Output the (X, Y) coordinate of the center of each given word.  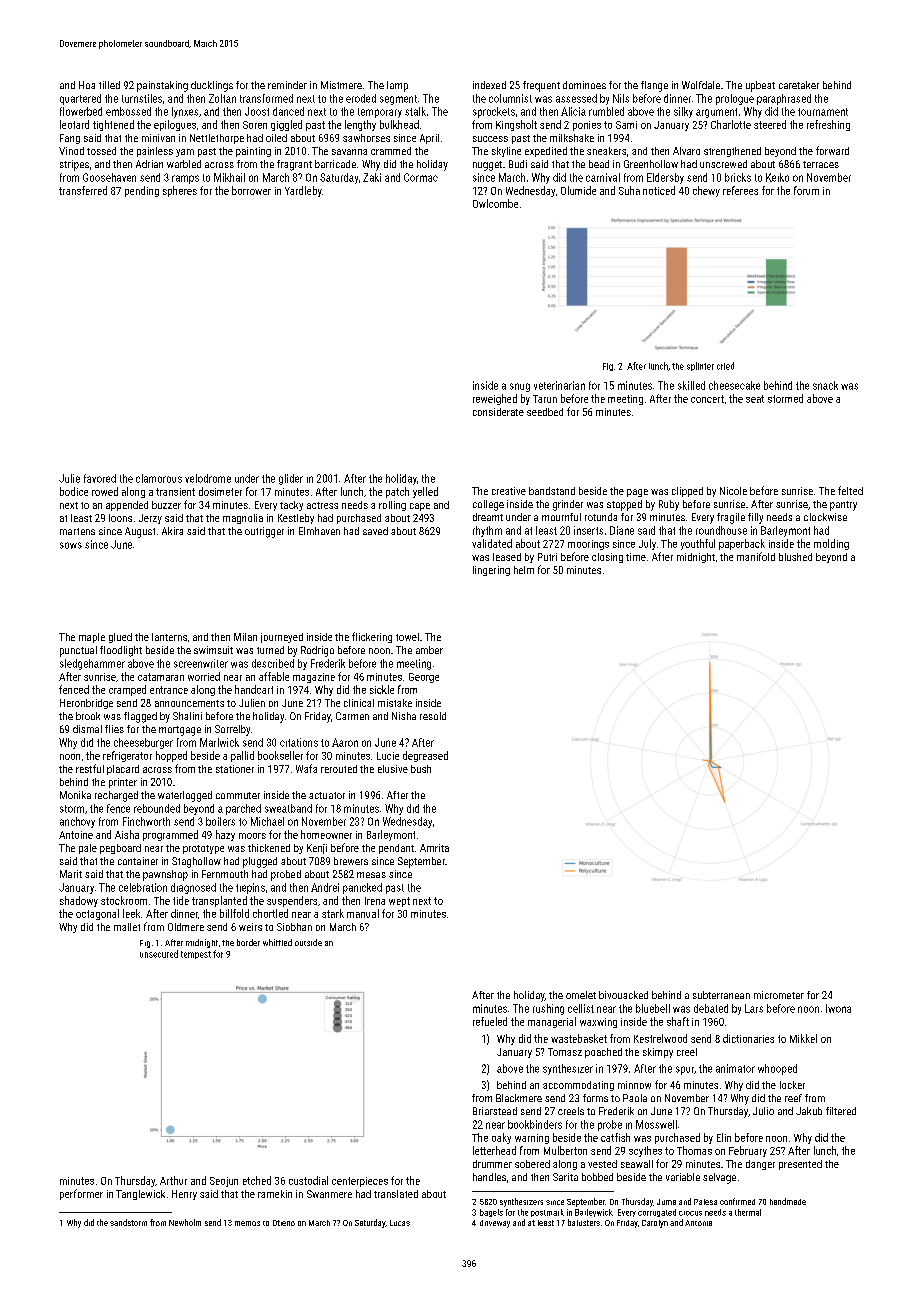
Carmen (352, 716)
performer (81, 1194)
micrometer (779, 995)
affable (274, 676)
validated (492, 543)
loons (120, 518)
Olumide (578, 190)
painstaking (162, 86)
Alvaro (686, 151)
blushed (795, 557)
